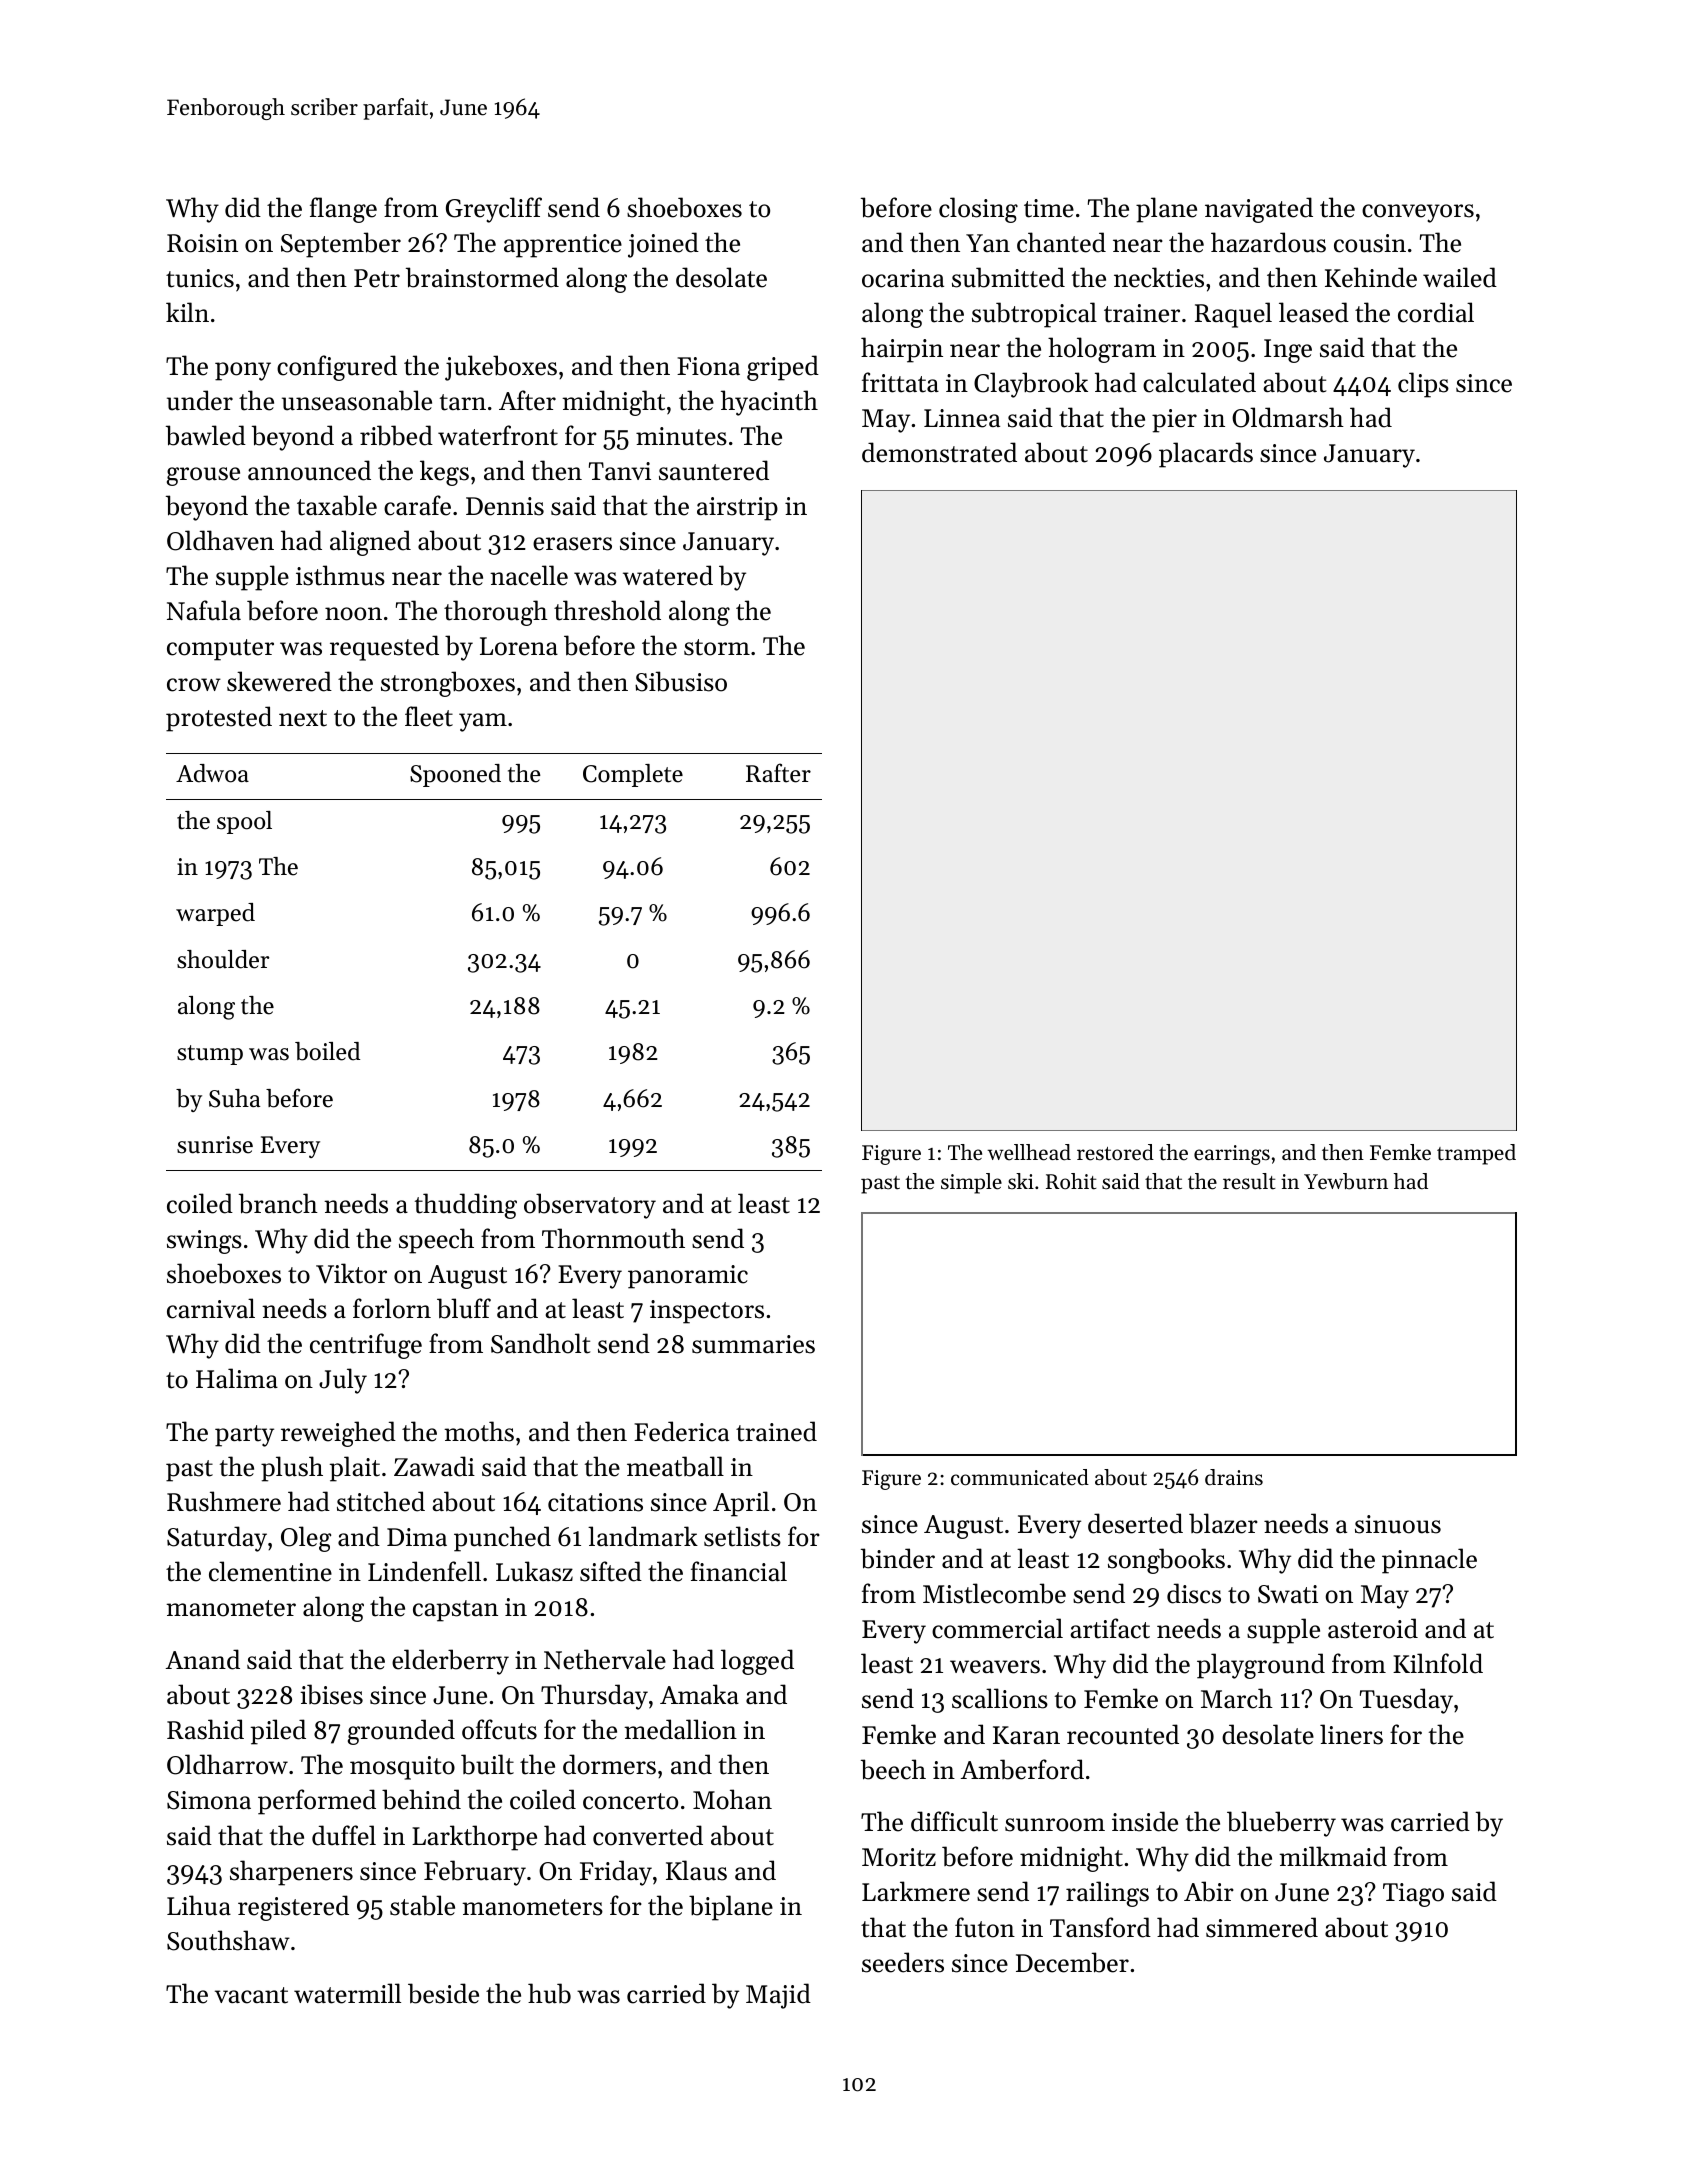 This screenshot has width=1683, height=2178. I want to click on Oldhaven, so click(220, 540).
